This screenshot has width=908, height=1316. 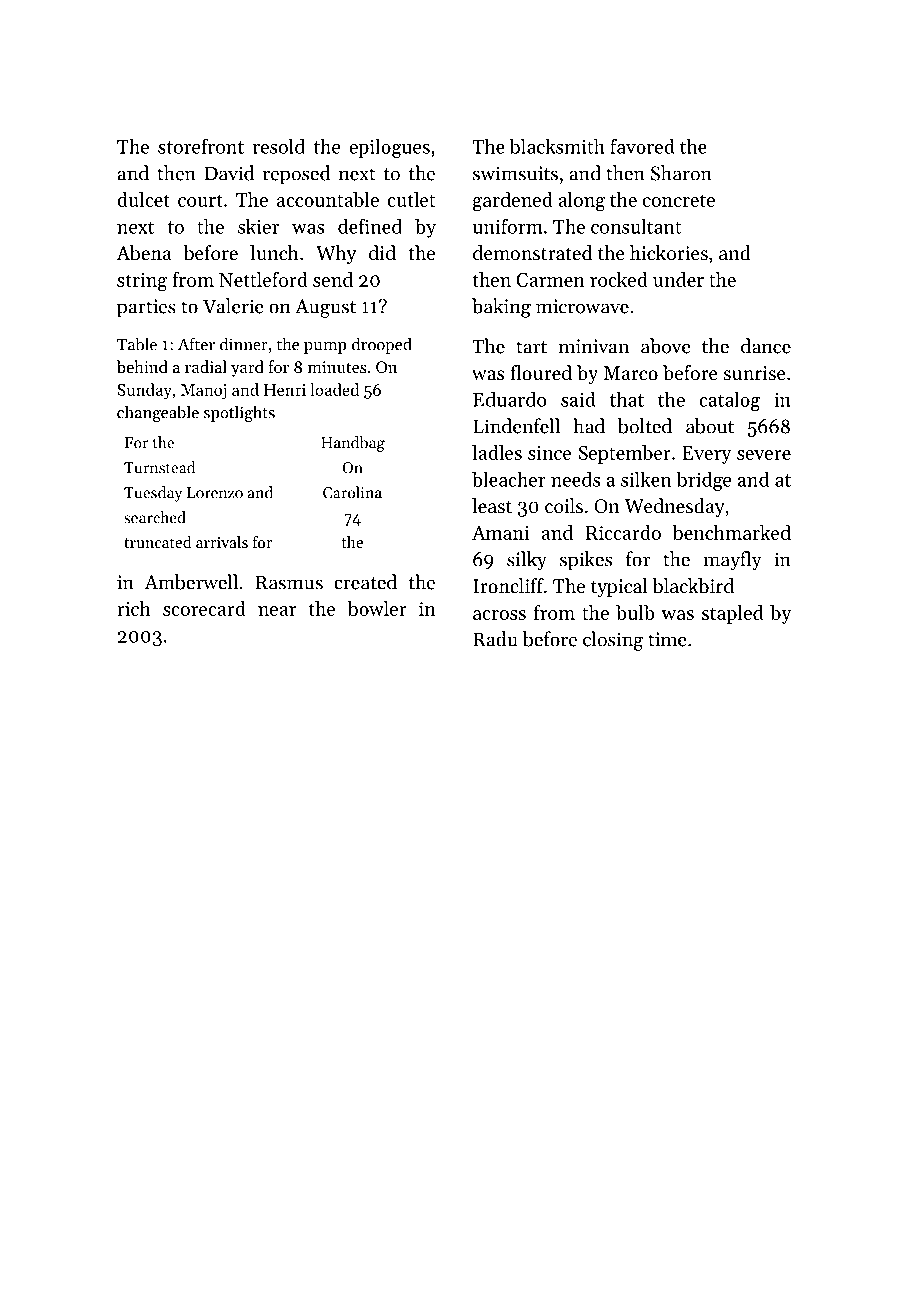 I want to click on silken, so click(x=646, y=479).
